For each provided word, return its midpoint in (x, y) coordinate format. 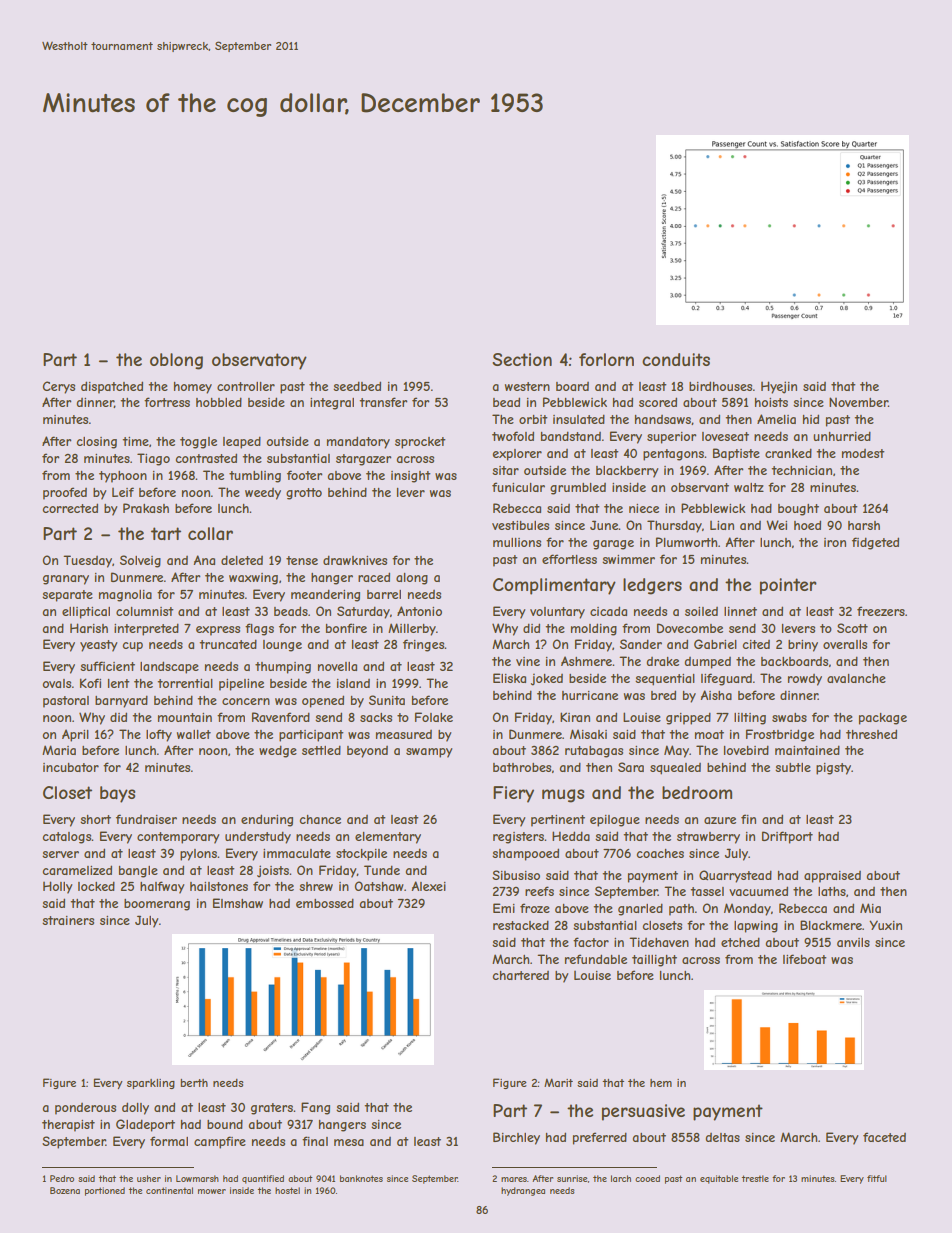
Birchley (516, 1138)
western (527, 386)
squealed (675, 769)
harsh (864, 525)
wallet (194, 734)
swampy (429, 753)
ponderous (85, 1109)
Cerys (59, 387)
